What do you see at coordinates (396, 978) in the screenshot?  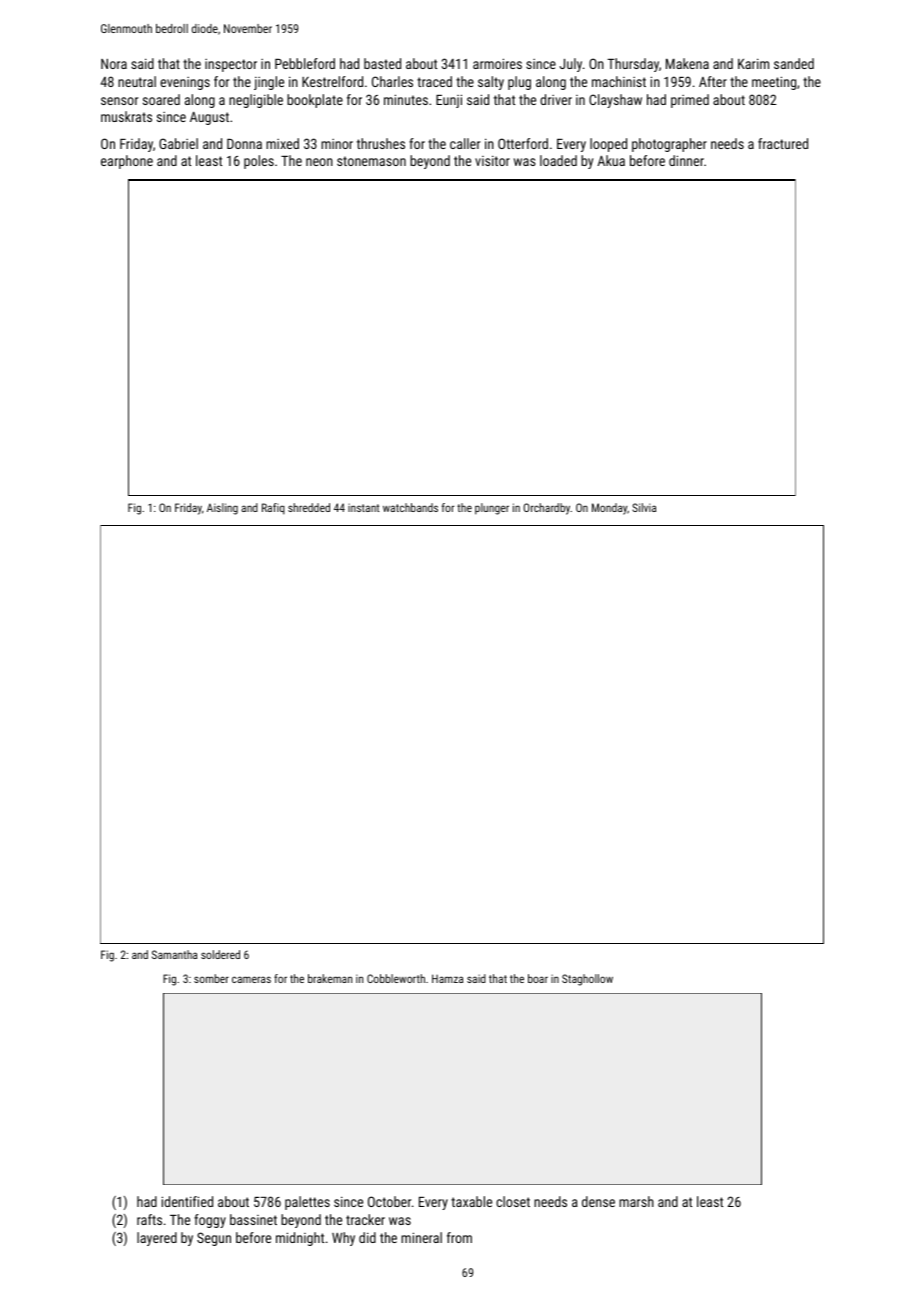 I see `Cobbleworth` at bounding box center [396, 978].
